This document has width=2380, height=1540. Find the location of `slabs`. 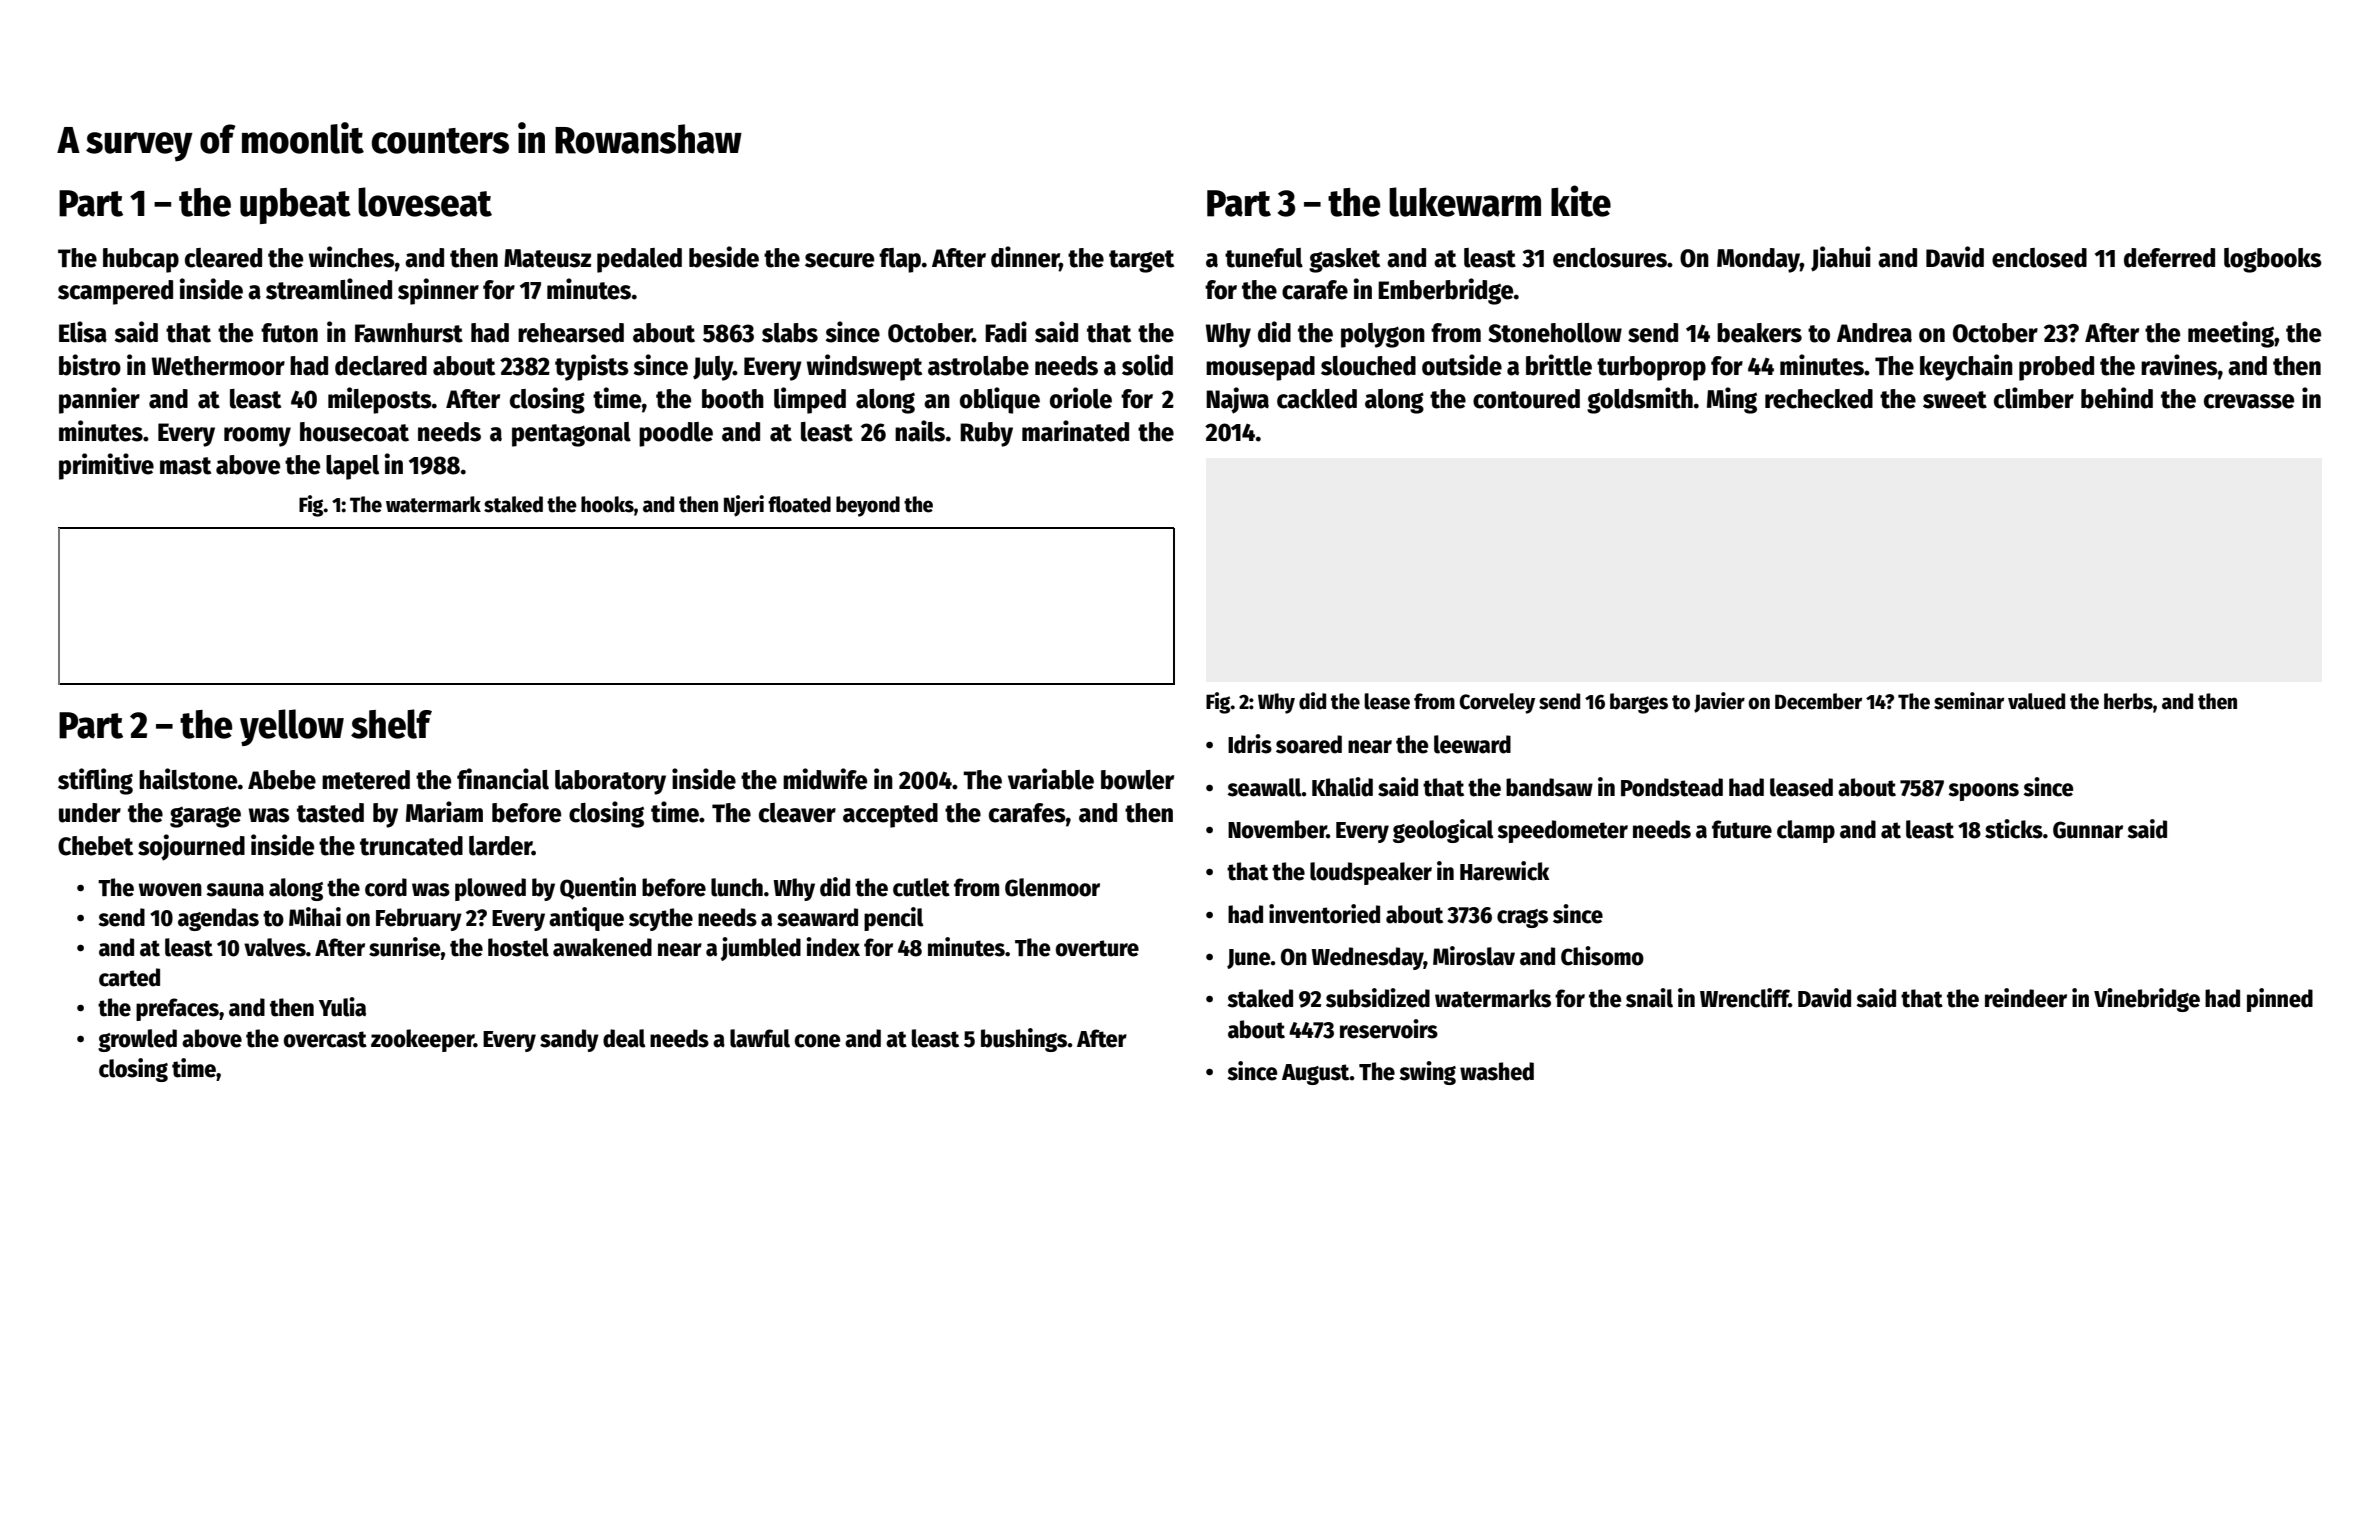

slabs is located at coordinates (790, 333).
